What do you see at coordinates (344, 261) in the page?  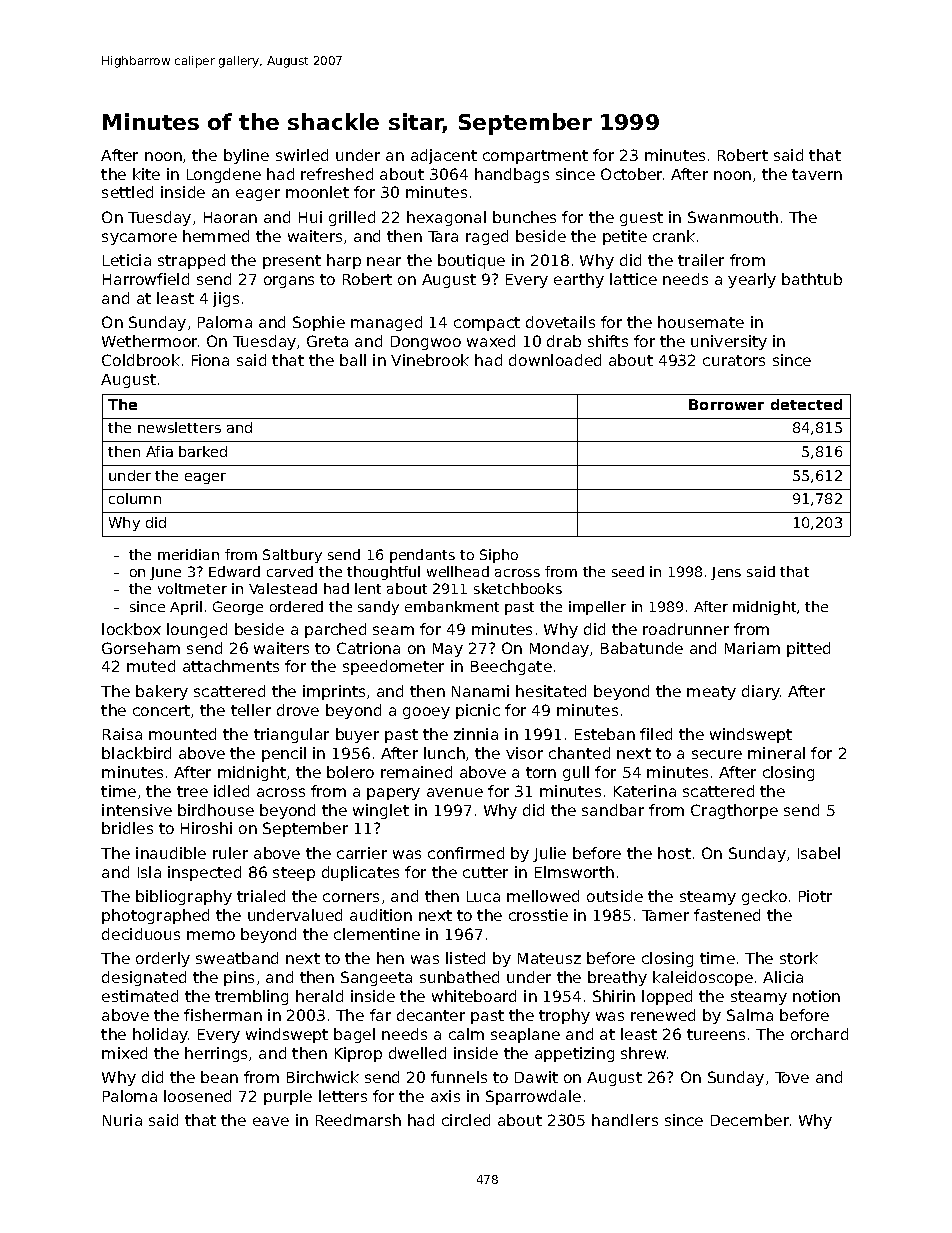 I see `harp` at bounding box center [344, 261].
